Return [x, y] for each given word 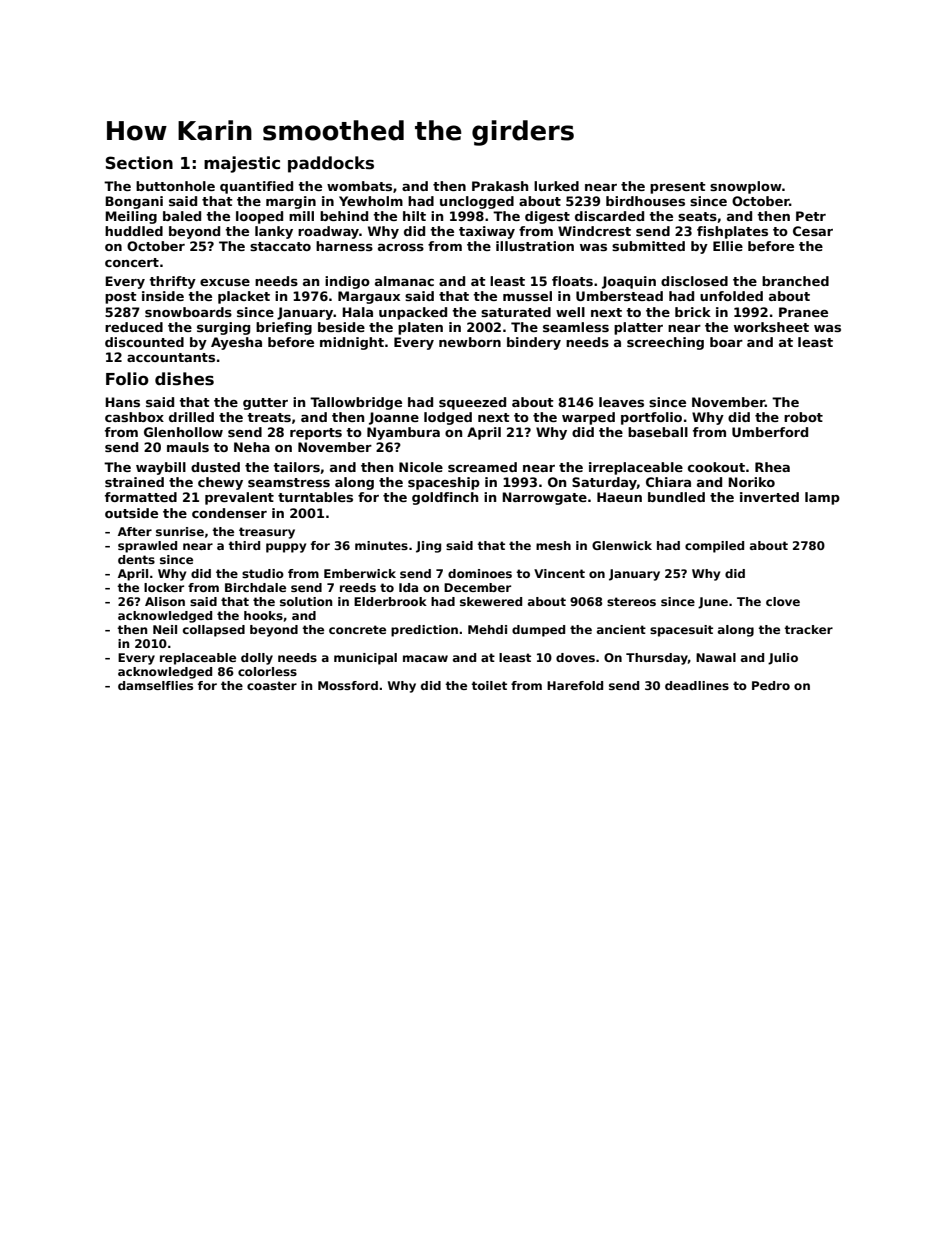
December [477, 587]
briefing [284, 328]
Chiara [668, 482]
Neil [165, 629]
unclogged [477, 202]
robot [803, 417]
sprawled [147, 547]
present [678, 188]
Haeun [619, 497]
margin [291, 202]
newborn [470, 342]
